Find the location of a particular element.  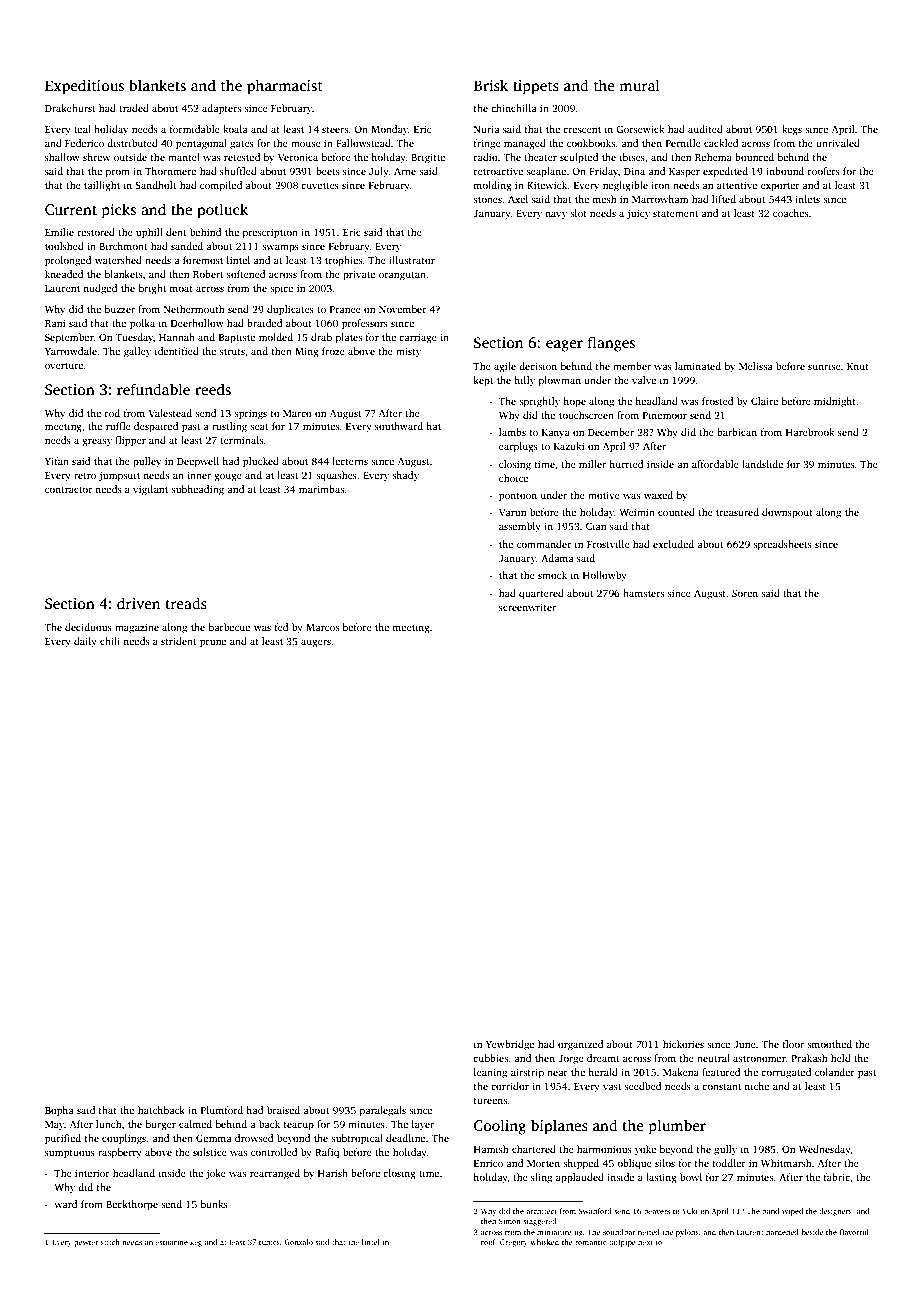

rod is located at coordinates (112, 413).
